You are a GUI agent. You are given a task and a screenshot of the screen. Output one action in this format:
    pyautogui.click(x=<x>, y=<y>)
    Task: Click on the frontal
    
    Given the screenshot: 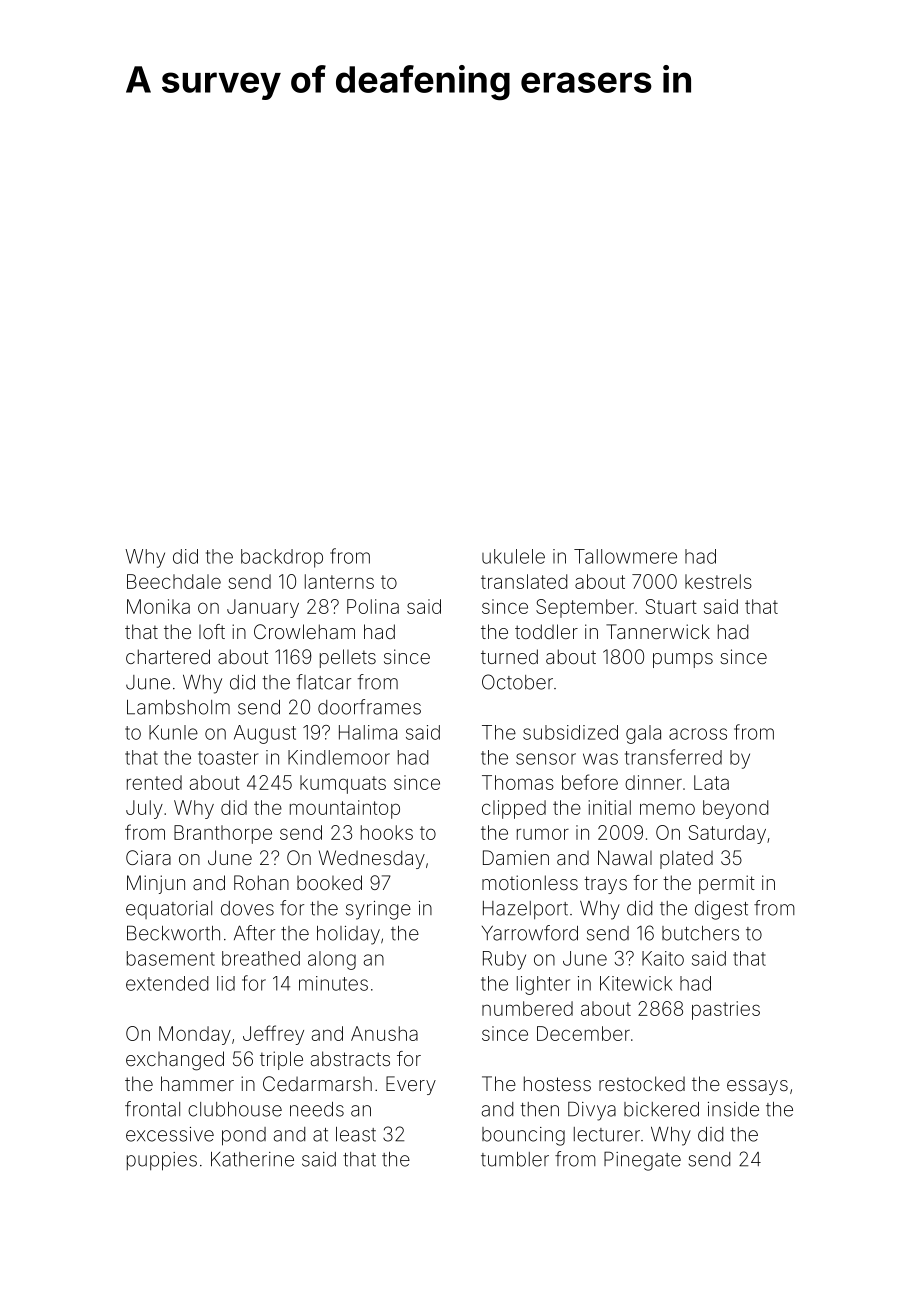 What is the action you would take?
    pyautogui.click(x=152, y=1109)
